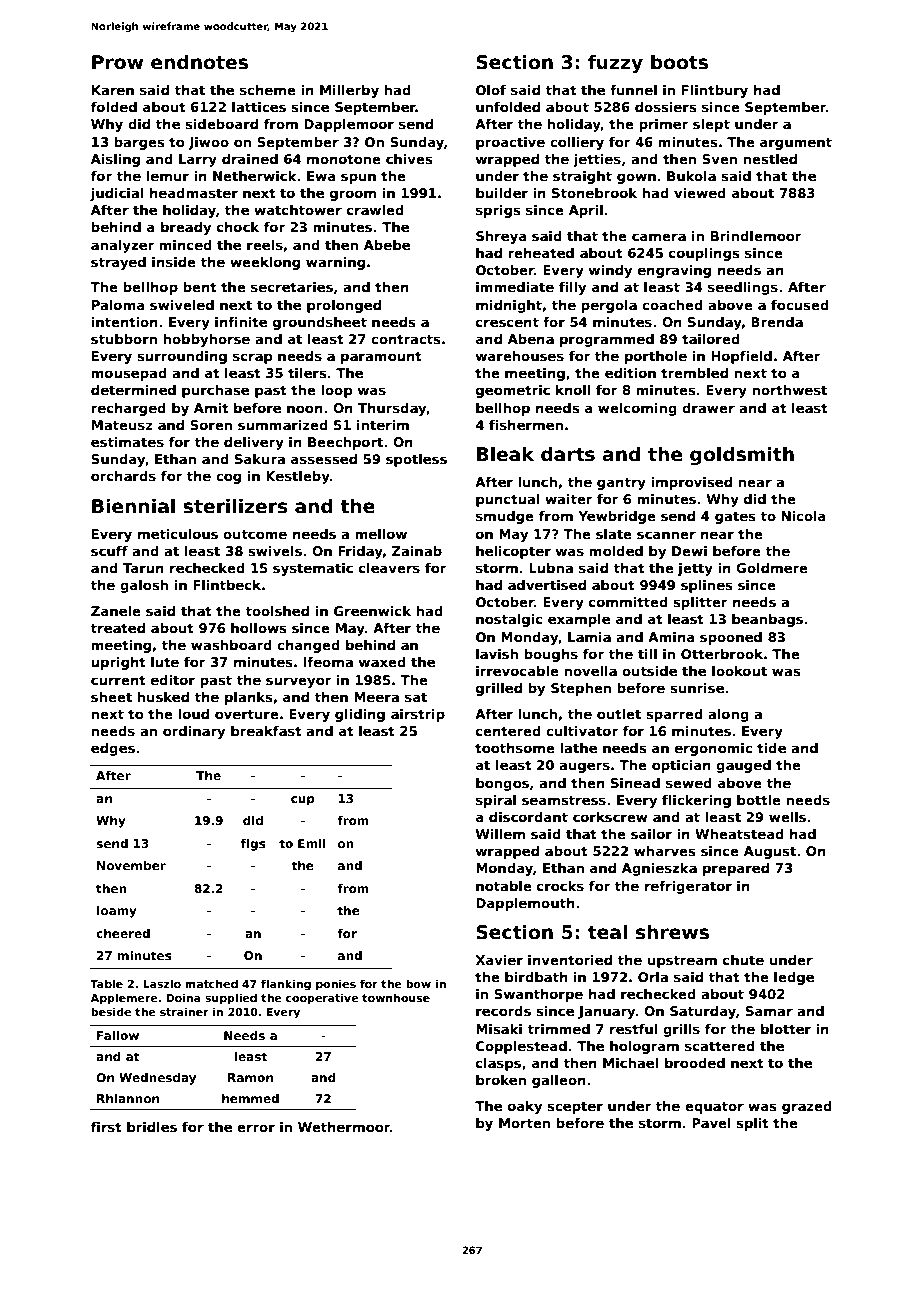 This document has width=924, height=1308. Describe the element at coordinates (349, 91) in the document. I see `Millerby` at that location.
